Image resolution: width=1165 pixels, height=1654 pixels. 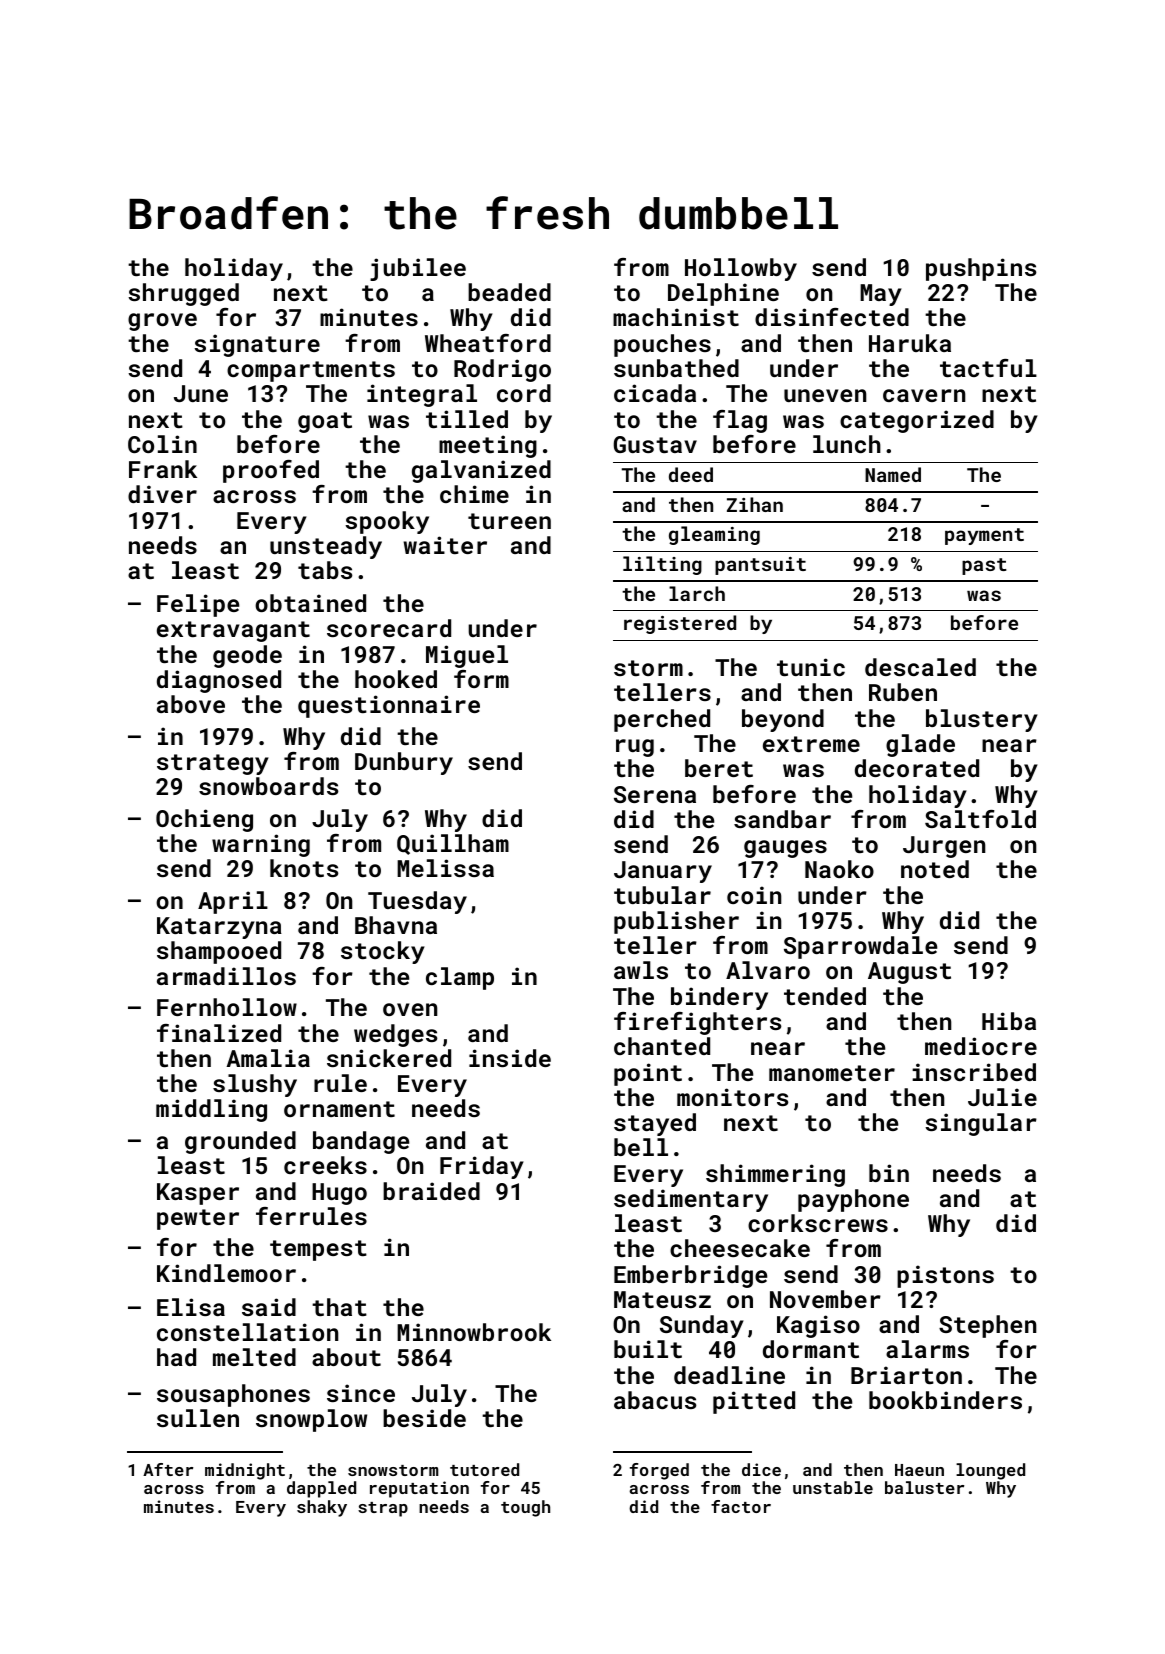 I want to click on lilting, so click(x=662, y=565).
